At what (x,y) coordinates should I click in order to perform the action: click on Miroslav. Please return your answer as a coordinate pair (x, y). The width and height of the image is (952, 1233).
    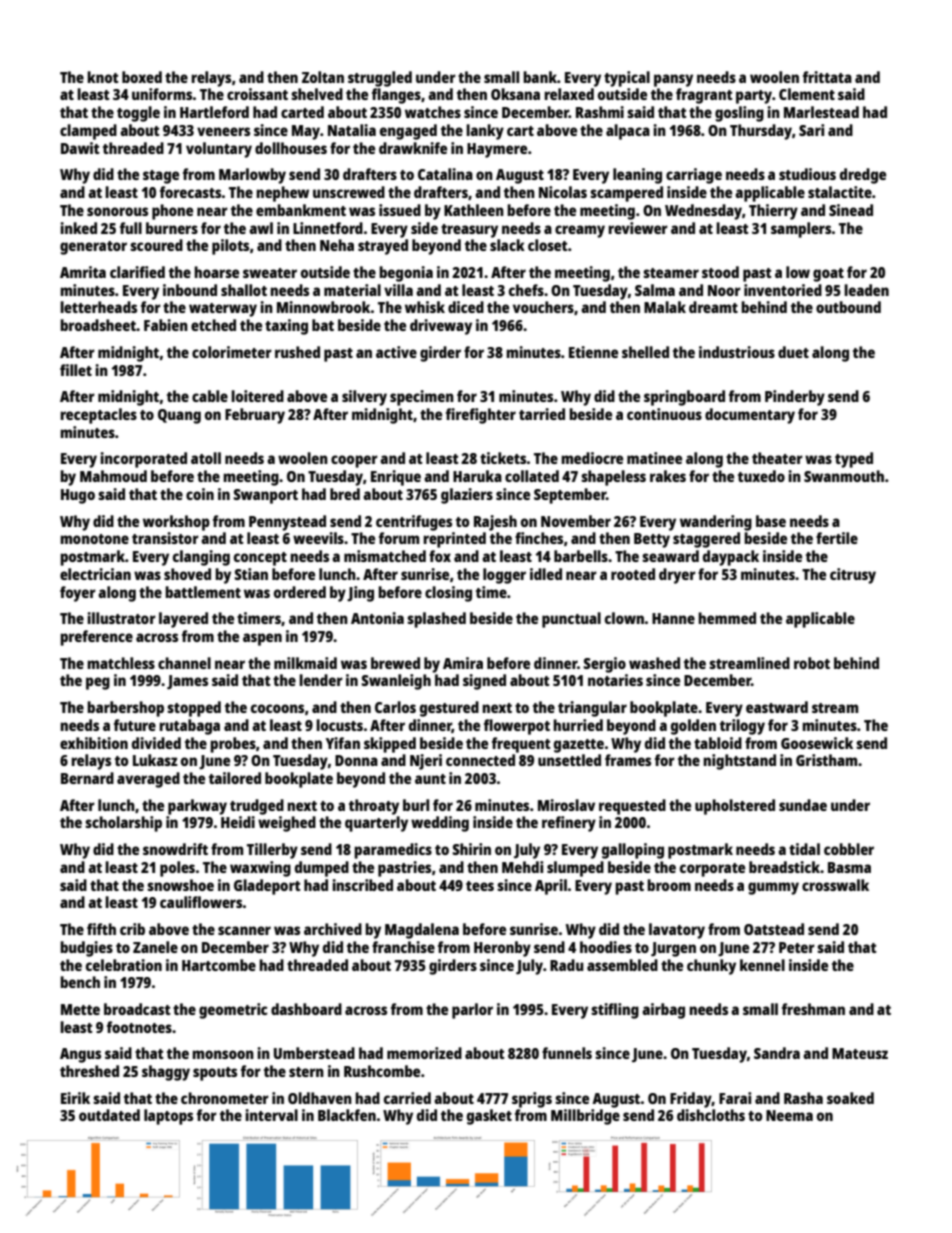
    Looking at the image, I should click on (566, 805).
